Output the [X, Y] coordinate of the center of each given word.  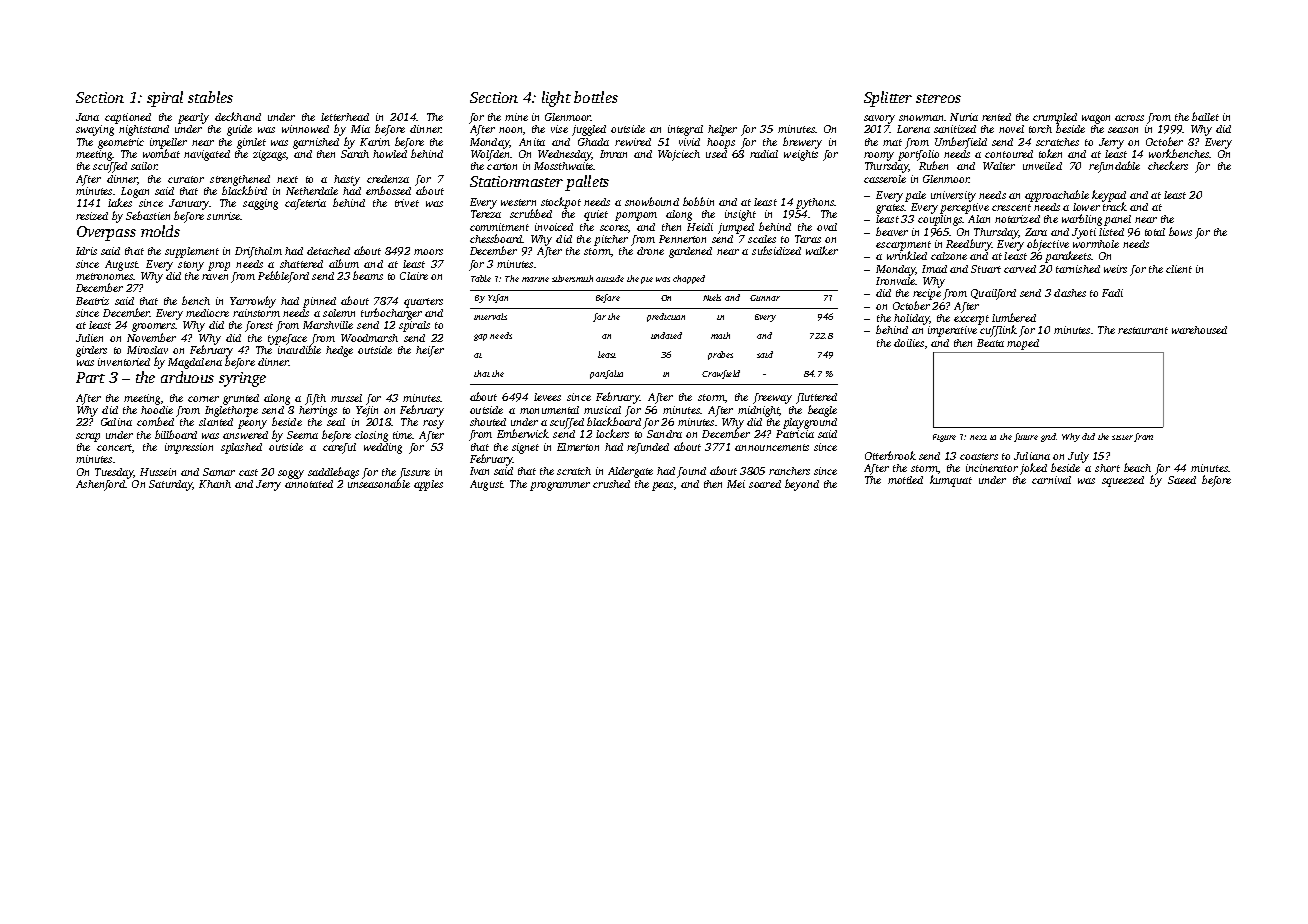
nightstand [144, 130]
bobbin [698, 201]
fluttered [816, 398]
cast [248, 472]
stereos [938, 98]
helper [722, 130]
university [953, 196]
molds [160, 231]
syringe [242, 379]
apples [428, 485]
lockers [612, 433]
